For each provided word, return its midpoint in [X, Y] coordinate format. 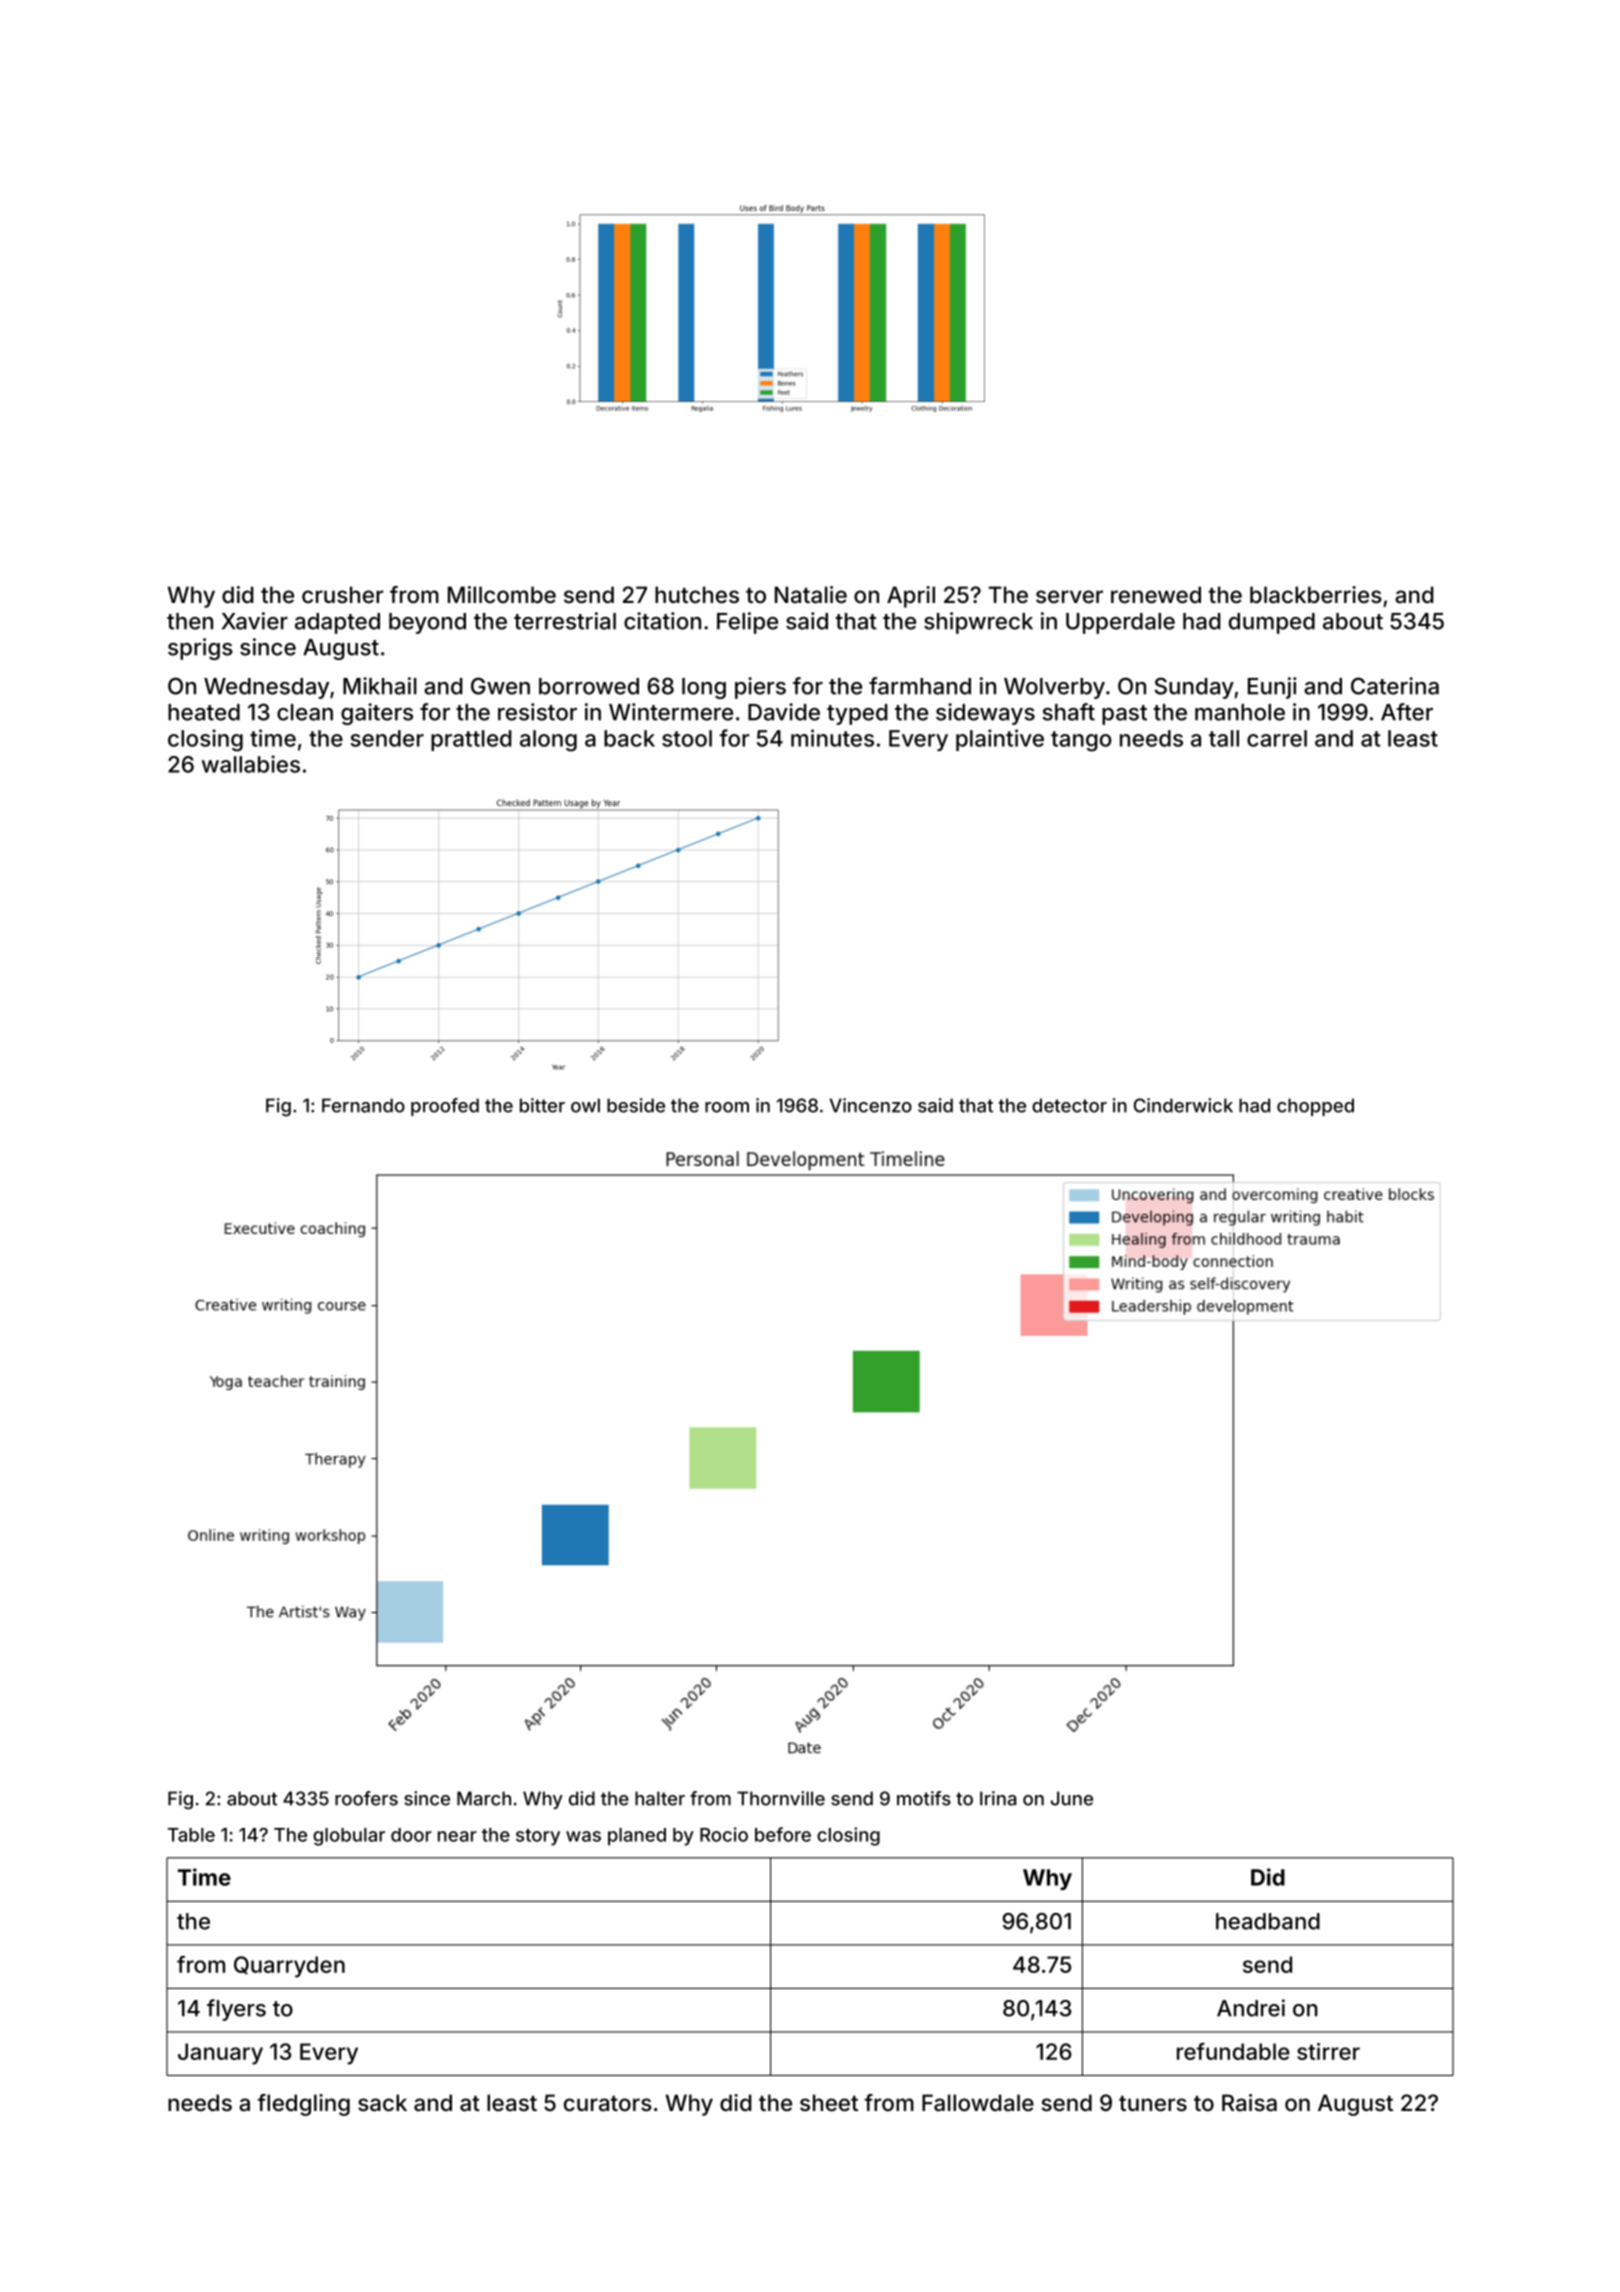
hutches [697, 594]
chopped [1315, 1107]
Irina [998, 1798]
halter [660, 1798]
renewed [1156, 594]
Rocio [724, 1834]
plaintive [1000, 740]
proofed [445, 1107]
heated [204, 712]
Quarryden [289, 1967]
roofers [366, 1798]
